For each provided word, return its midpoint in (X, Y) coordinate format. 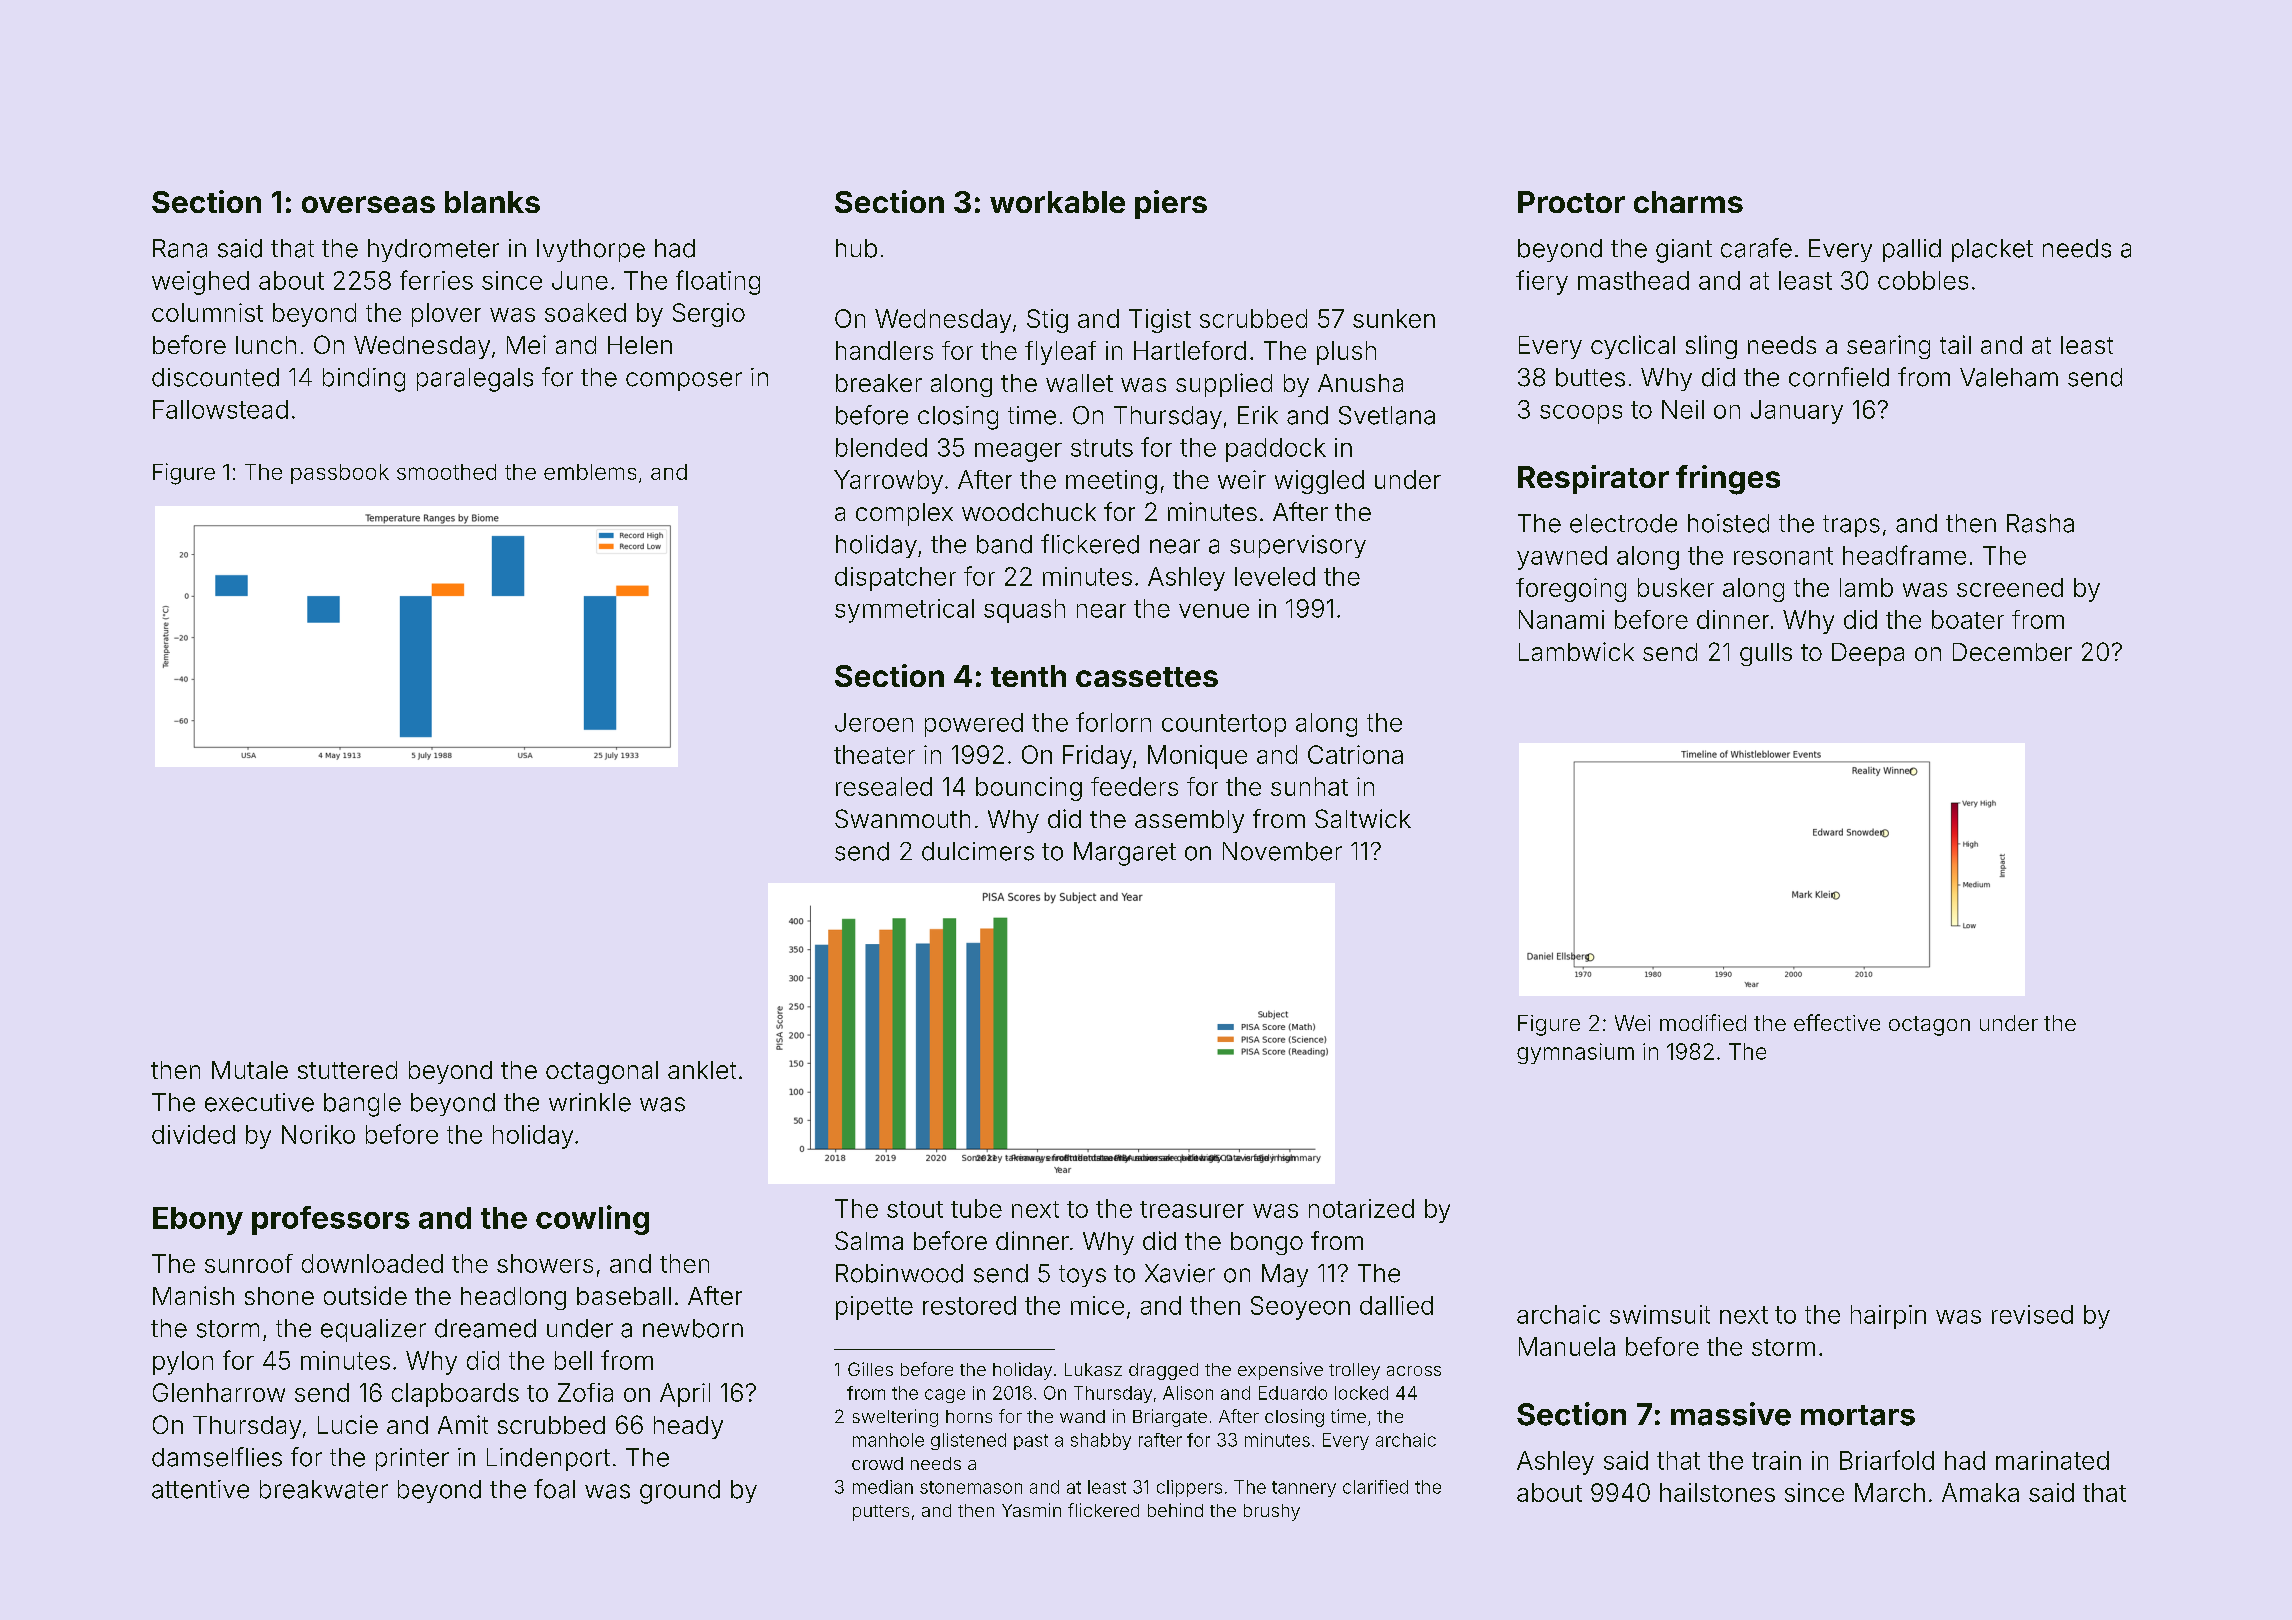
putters (881, 1513)
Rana (180, 248)
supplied (1224, 385)
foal (554, 1489)
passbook (340, 474)
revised (2032, 1314)
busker (1676, 587)
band (1004, 544)
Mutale (250, 1070)
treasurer (1192, 1209)
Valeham (2009, 377)
